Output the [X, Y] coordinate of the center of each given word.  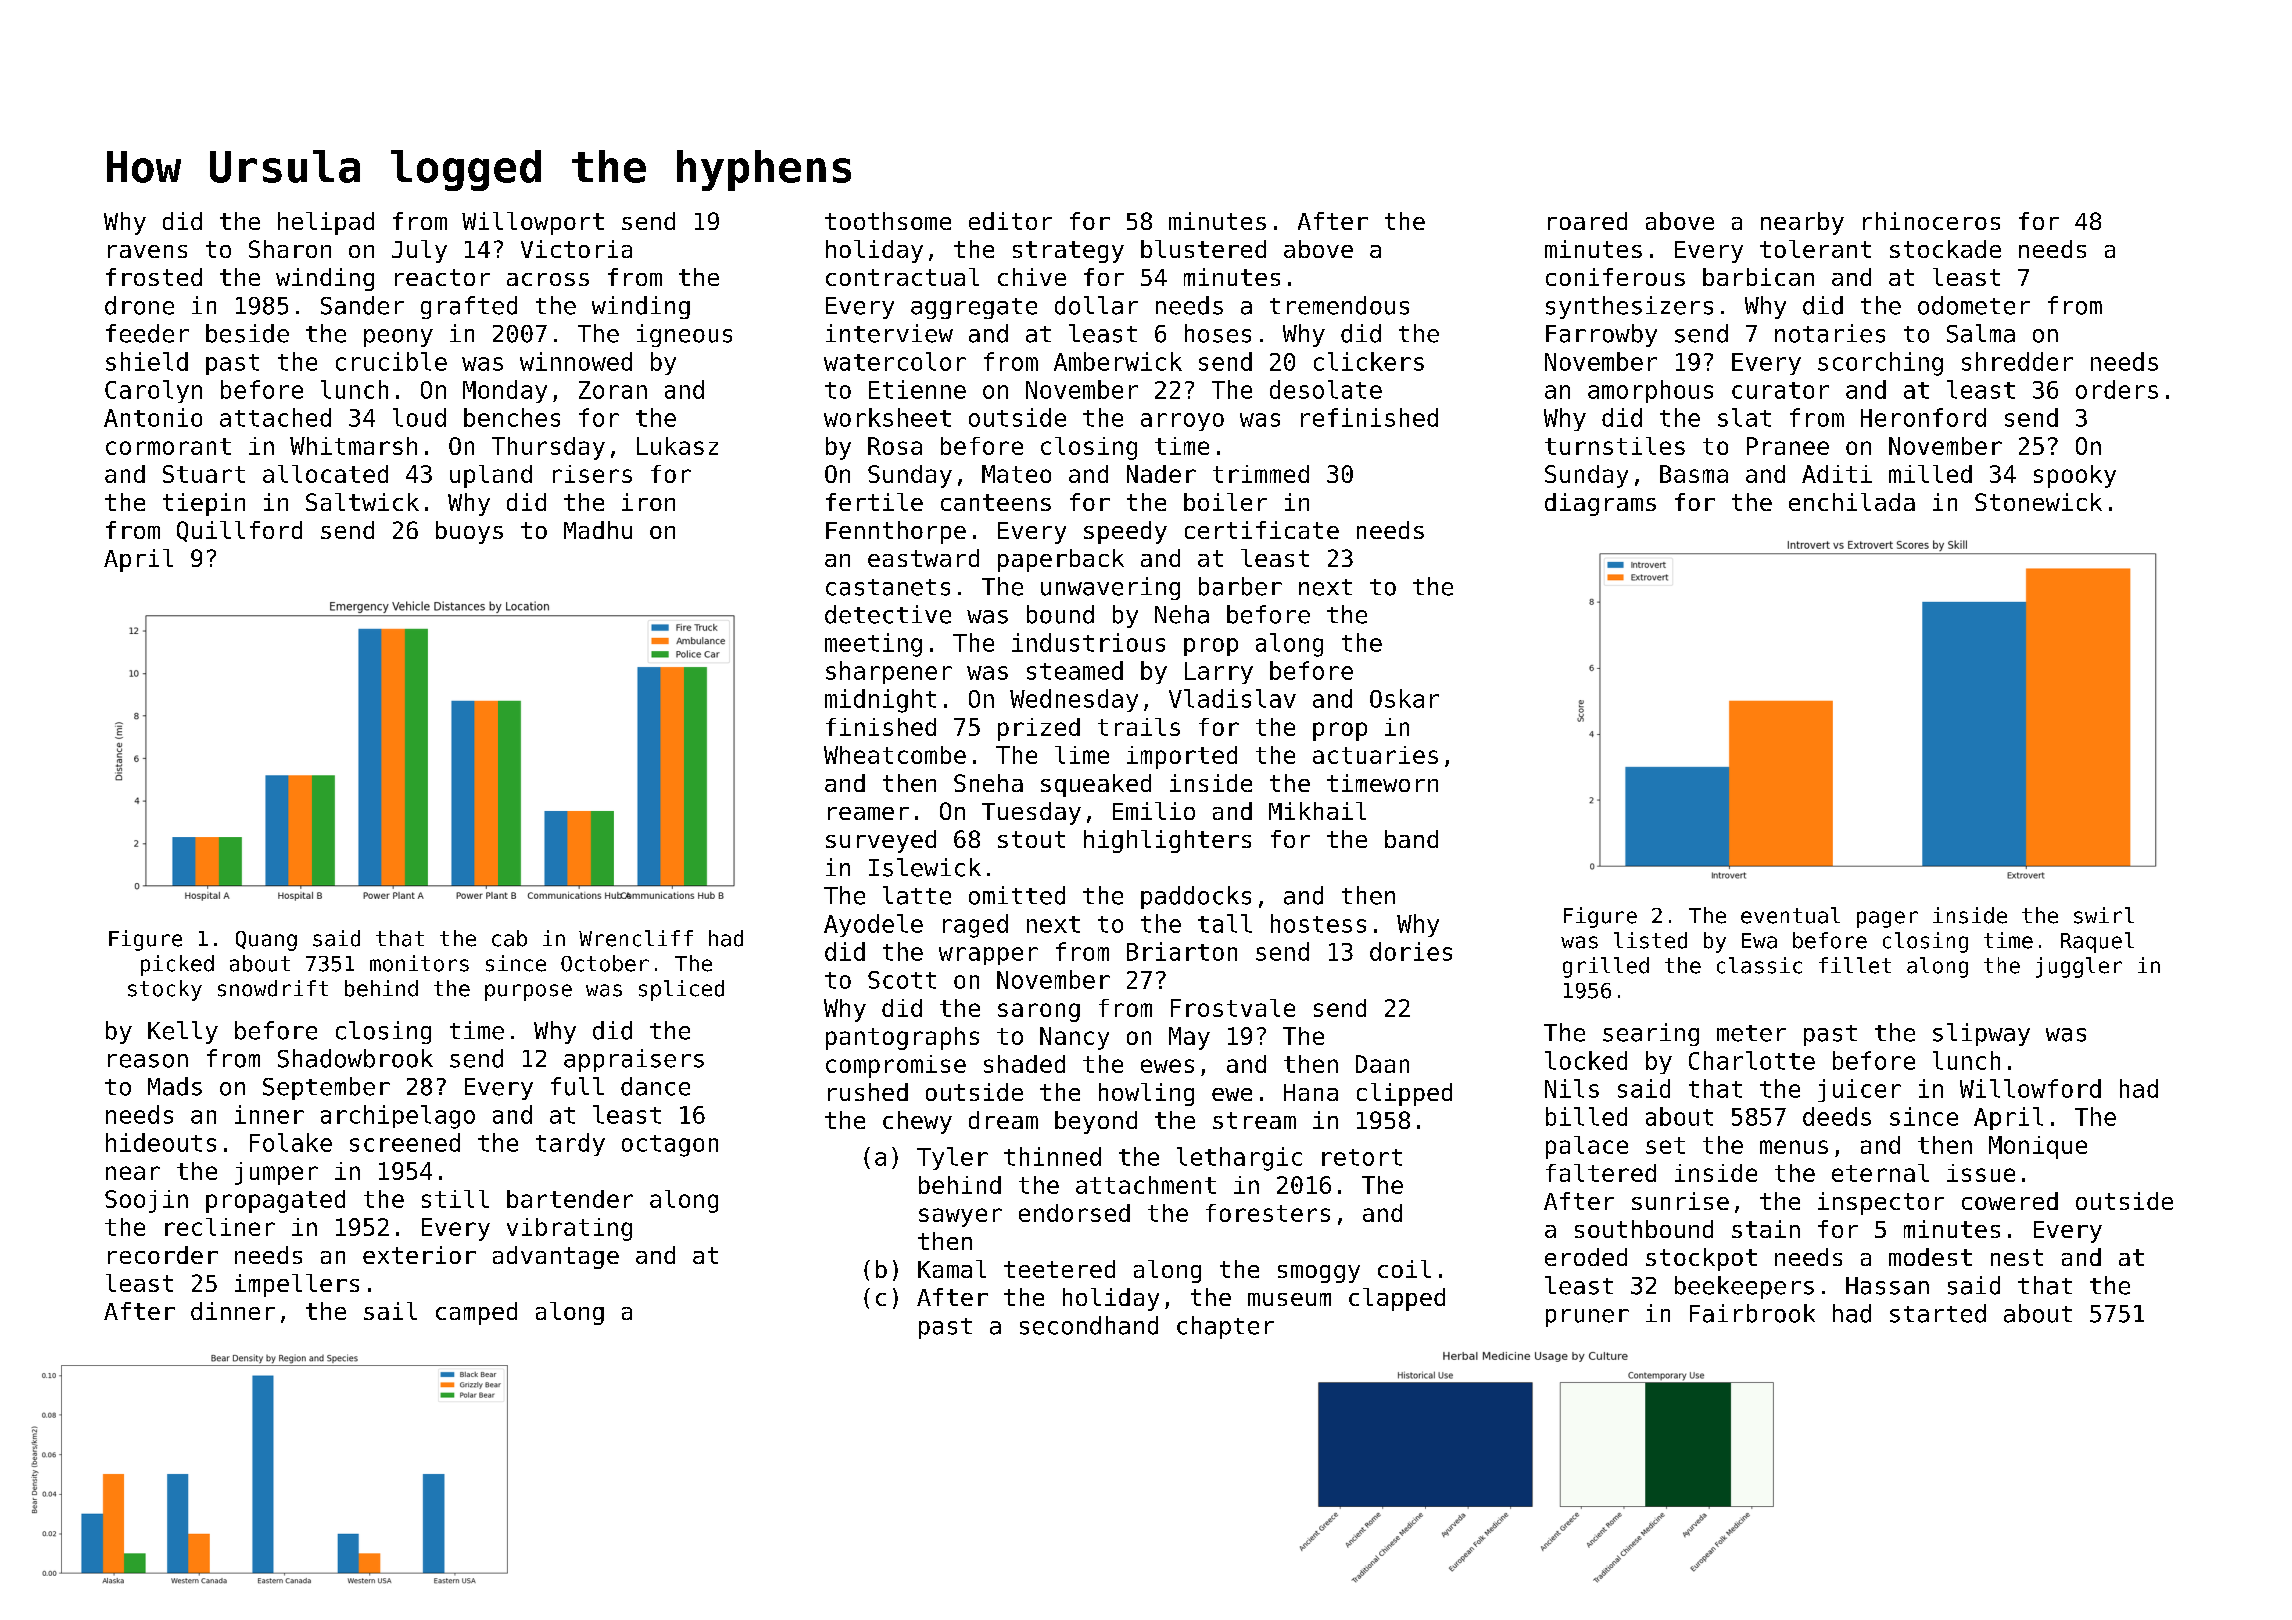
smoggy [1319, 1274]
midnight [880, 701]
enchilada [1852, 502]
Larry [1219, 673]
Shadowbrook [355, 1058]
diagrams [1600, 504]
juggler [2079, 967]
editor [1010, 221]
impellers [297, 1285]
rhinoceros [1931, 221]
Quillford [239, 531]
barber [1240, 586]
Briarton [1182, 951]
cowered [2010, 1201]
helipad [326, 223]
